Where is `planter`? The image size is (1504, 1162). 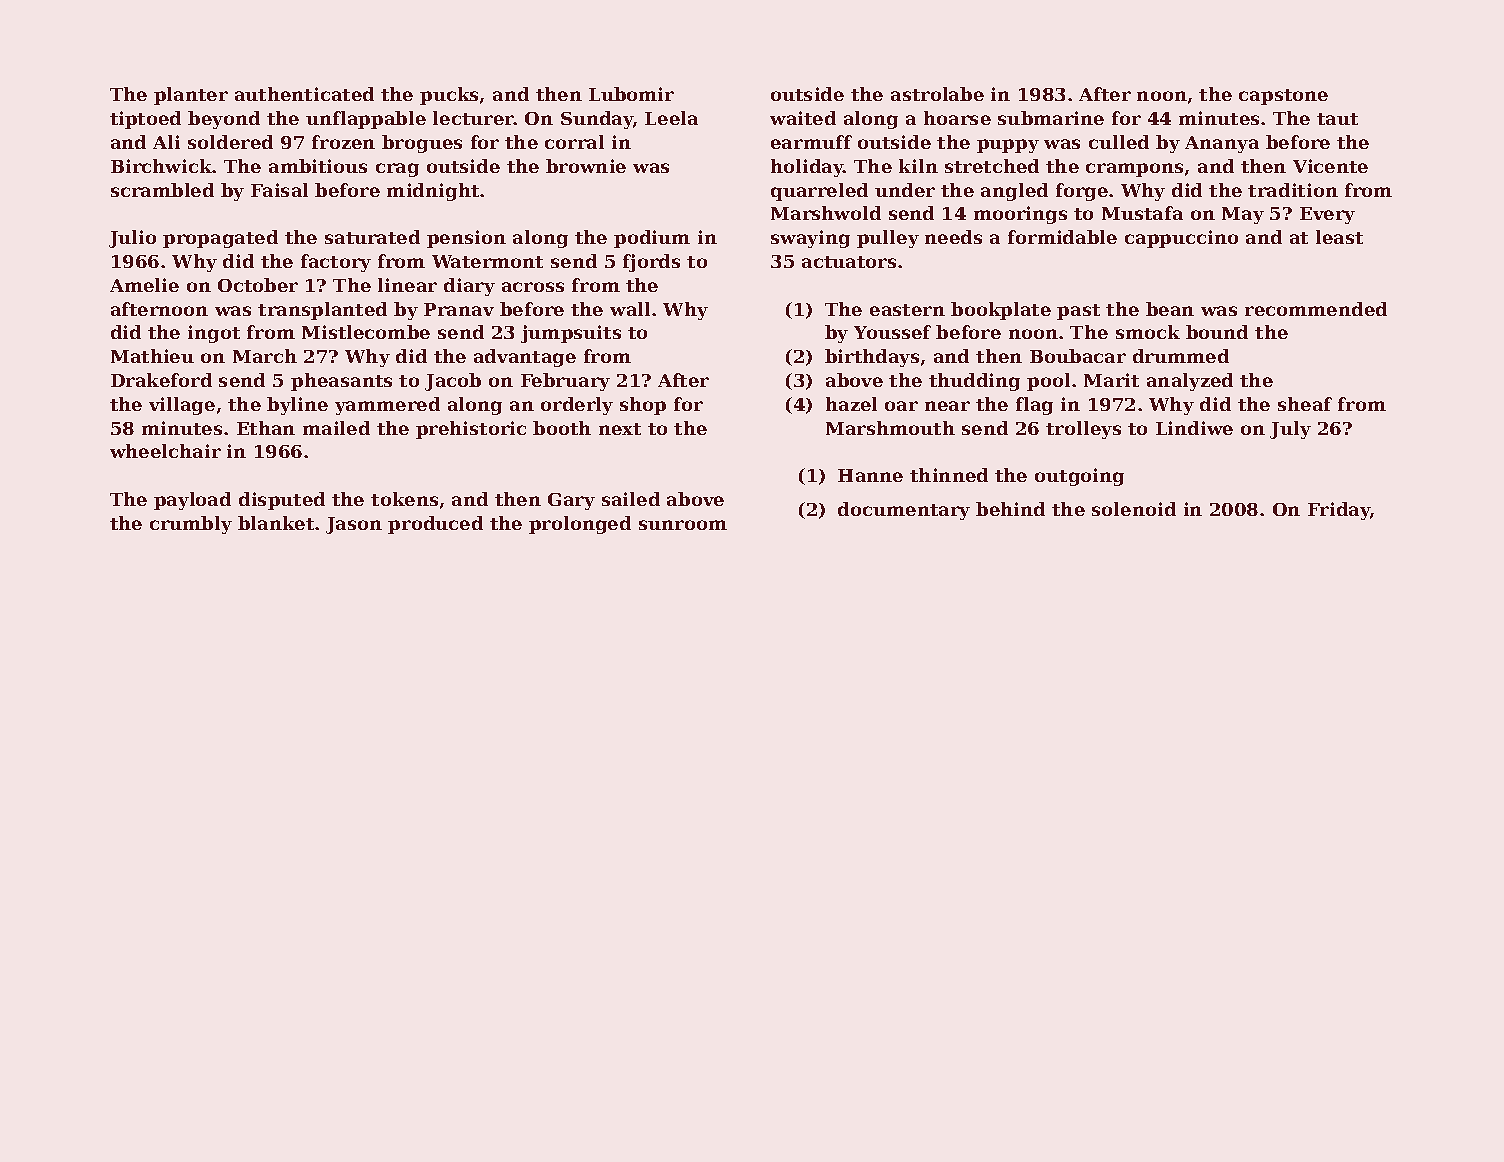 planter is located at coordinates (191, 96).
